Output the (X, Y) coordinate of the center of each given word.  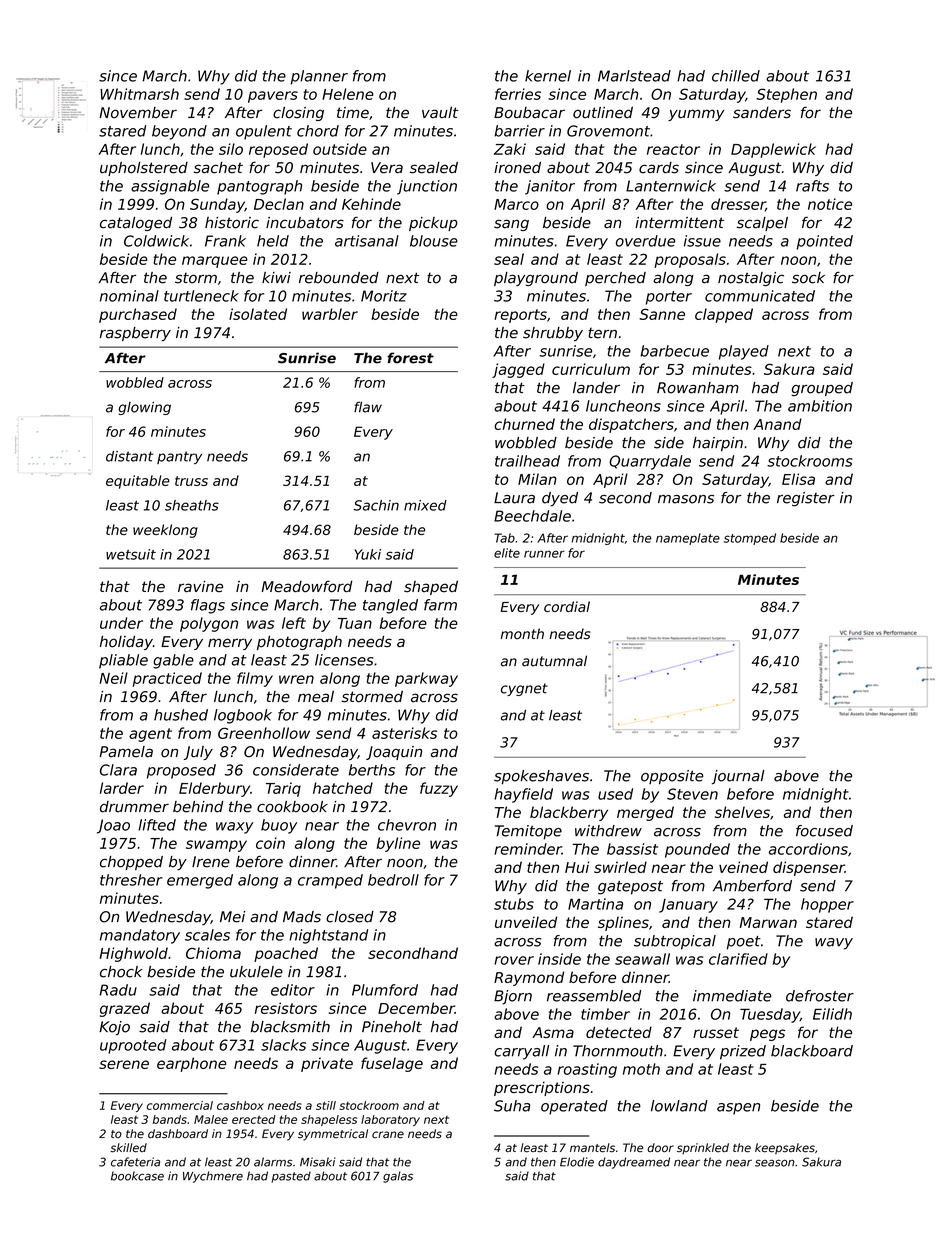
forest (410, 358)
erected (254, 1119)
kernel (548, 76)
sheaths (192, 505)
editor (293, 990)
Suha (512, 1106)
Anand (777, 424)
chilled (736, 76)
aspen (738, 1109)
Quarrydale (650, 462)
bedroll (393, 880)
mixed (425, 505)
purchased (138, 315)
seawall (642, 959)
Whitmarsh (139, 94)
